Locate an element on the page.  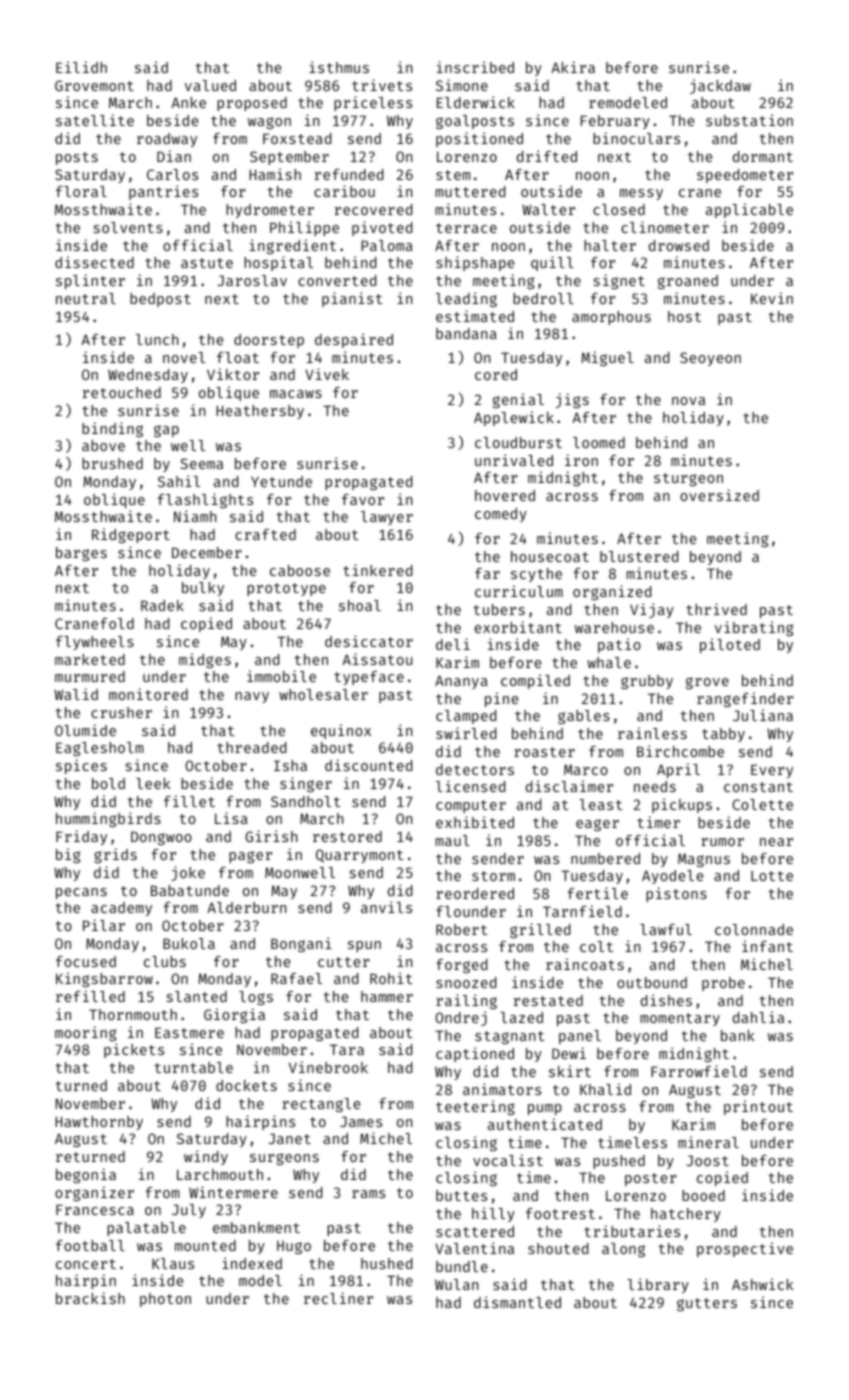
gables is located at coordinates (584, 717).
